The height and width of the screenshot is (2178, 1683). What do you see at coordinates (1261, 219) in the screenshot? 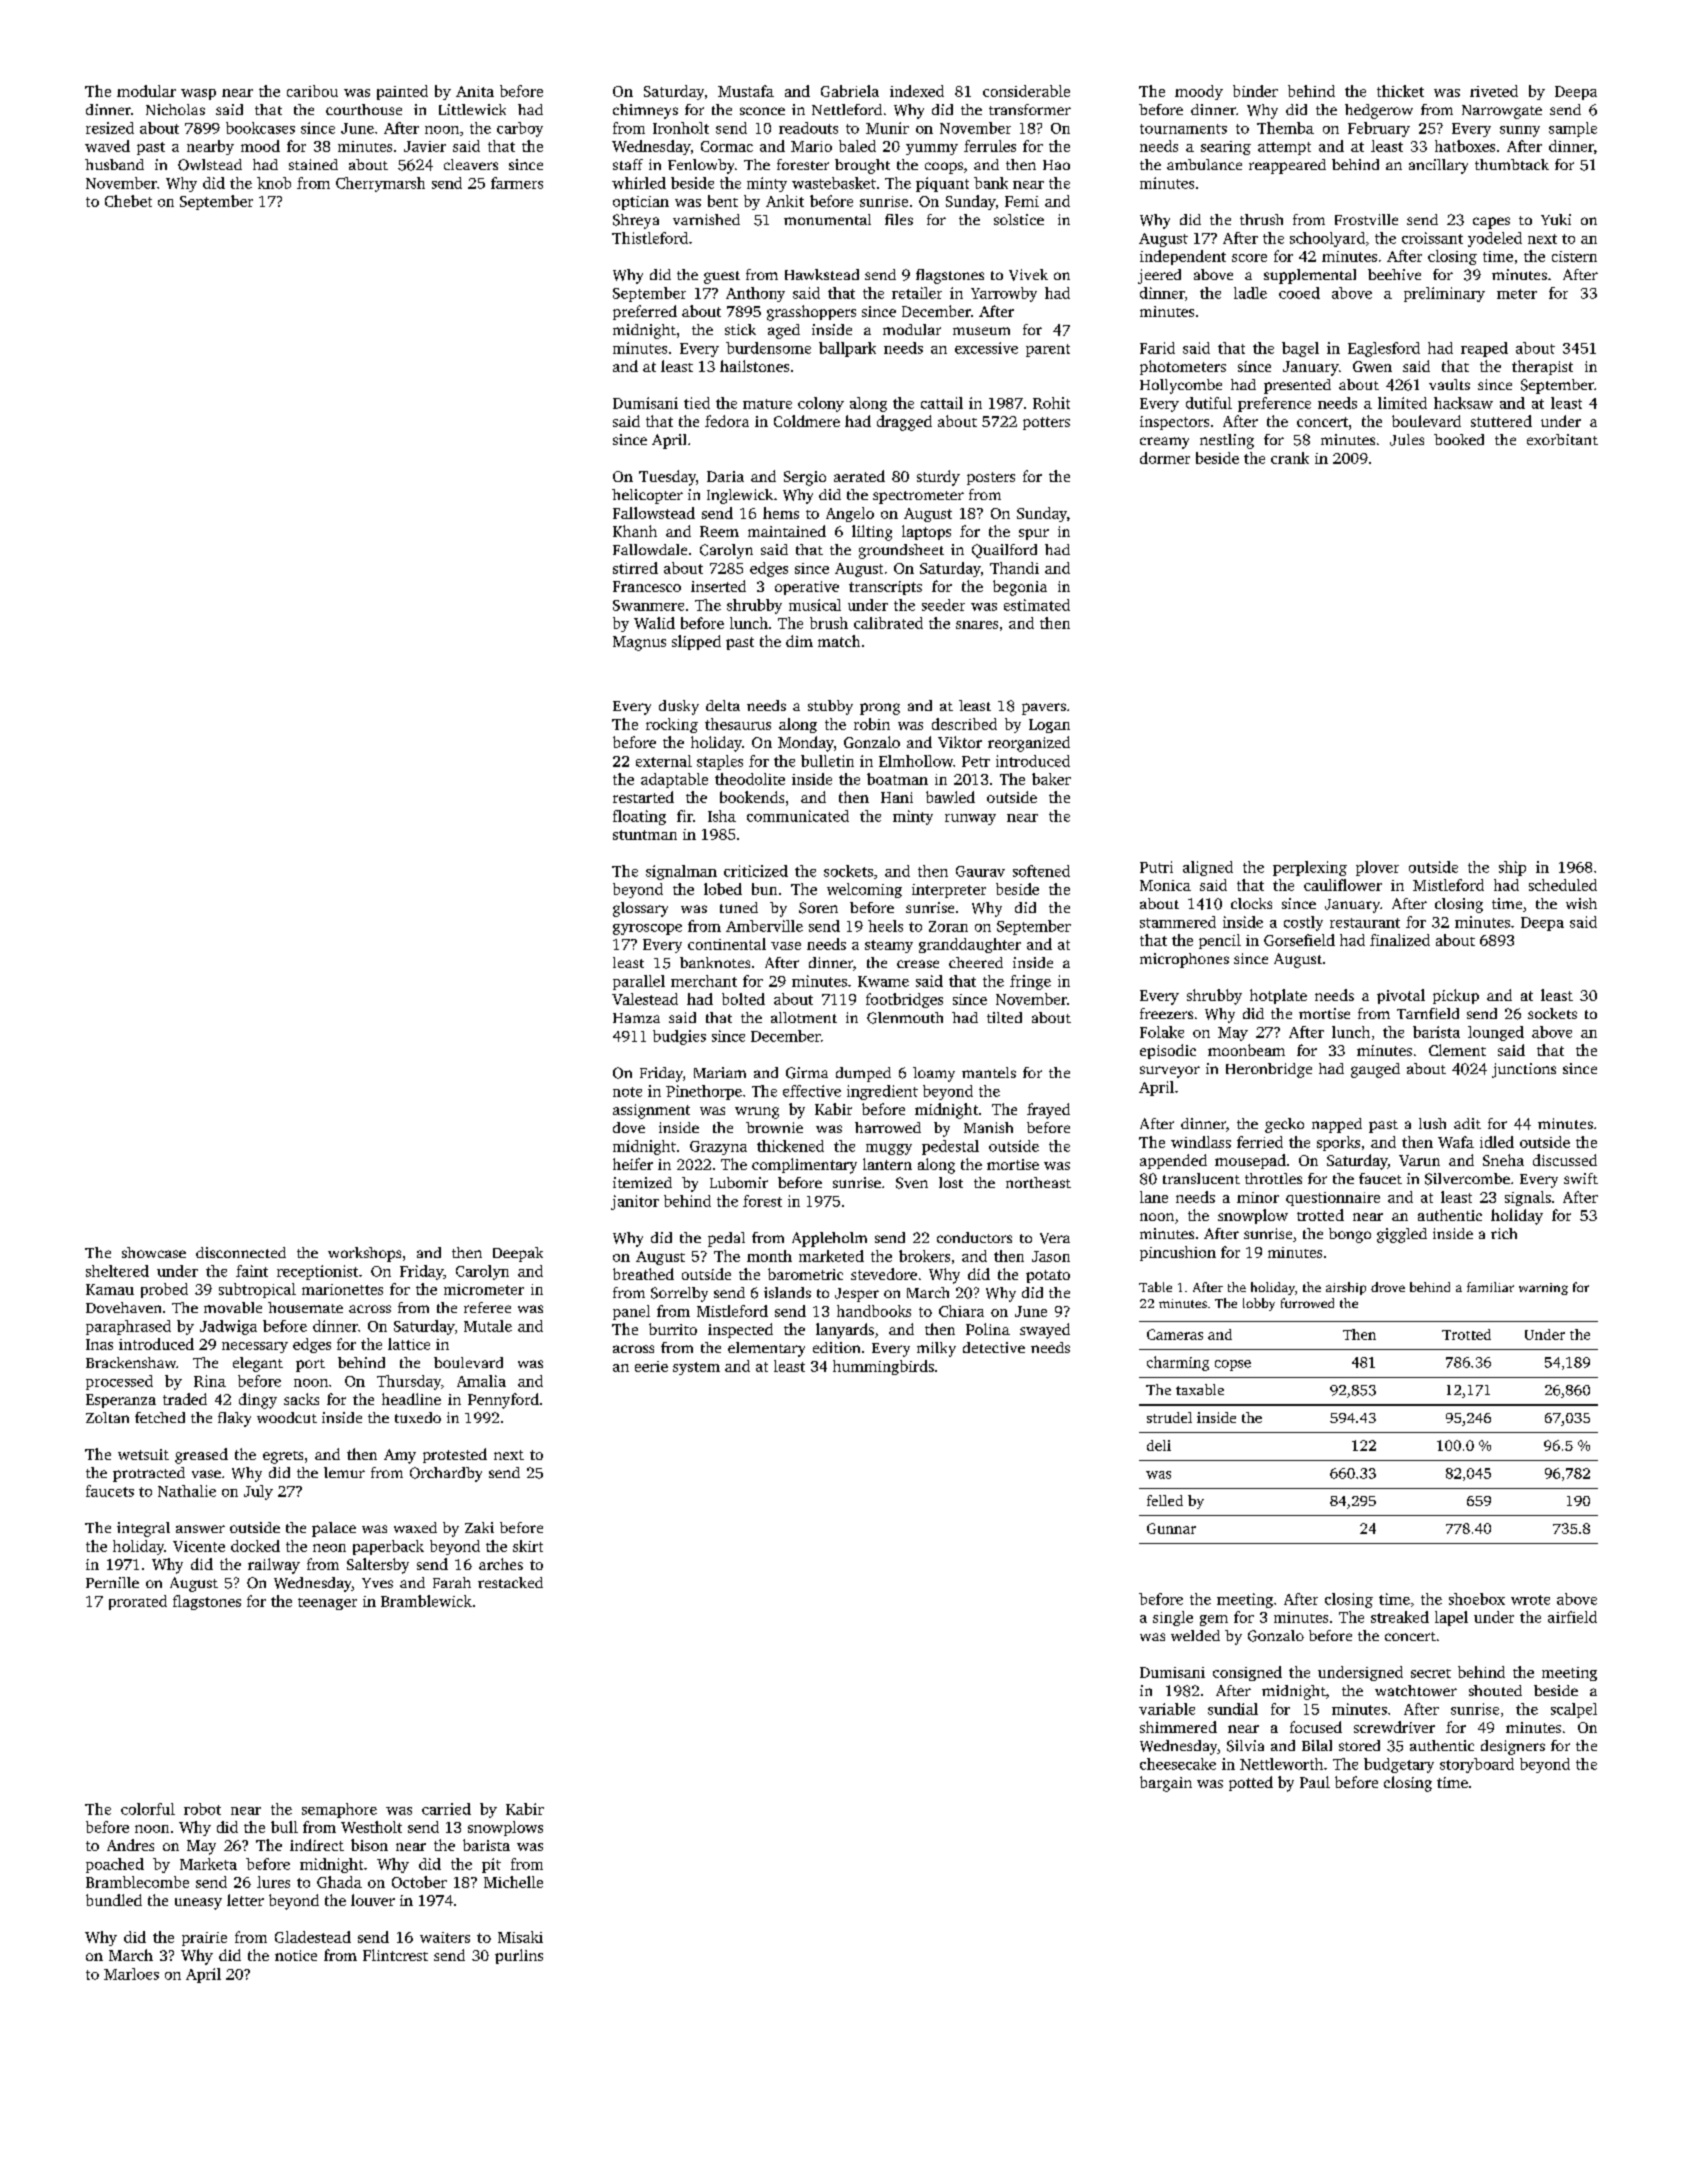
I see `thrush` at bounding box center [1261, 219].
